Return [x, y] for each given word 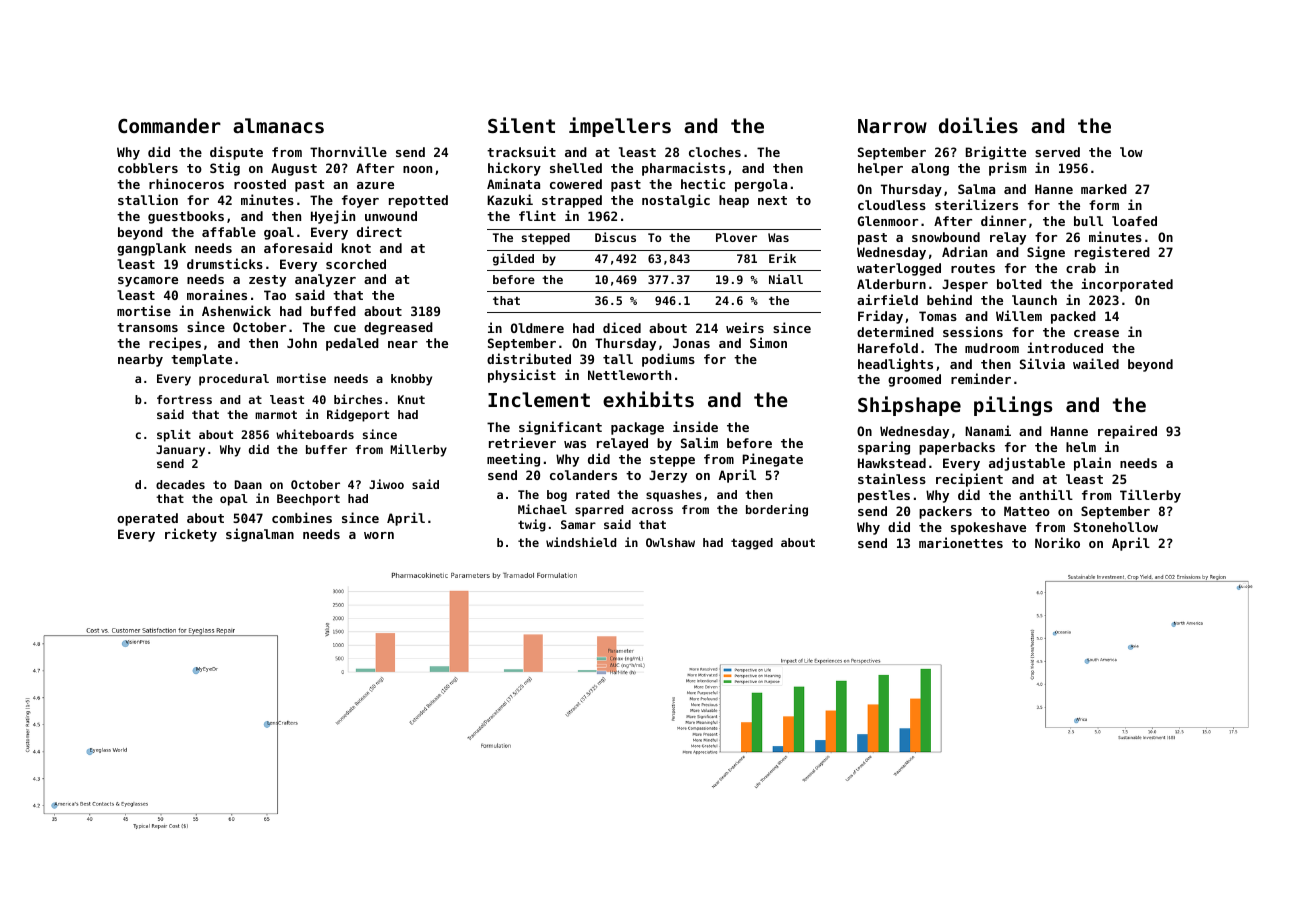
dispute [236, 153]
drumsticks [225, 263]
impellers [620, 127]
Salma [976, 189]
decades [180, 484]
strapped [572, 201]
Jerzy [668, 476]
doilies [978, 125]
